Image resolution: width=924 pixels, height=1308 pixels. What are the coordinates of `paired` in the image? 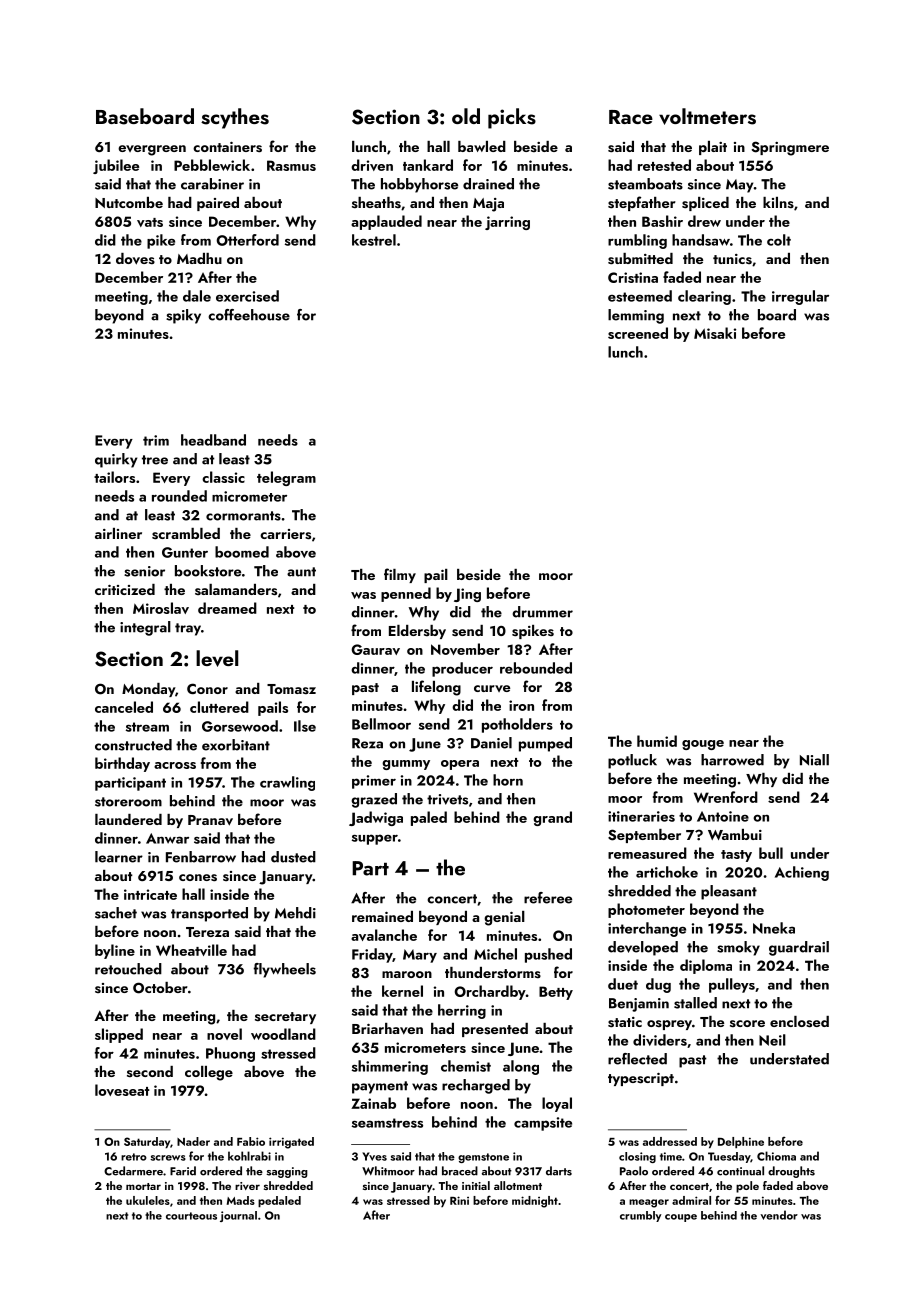 It's located at (218, 204).
